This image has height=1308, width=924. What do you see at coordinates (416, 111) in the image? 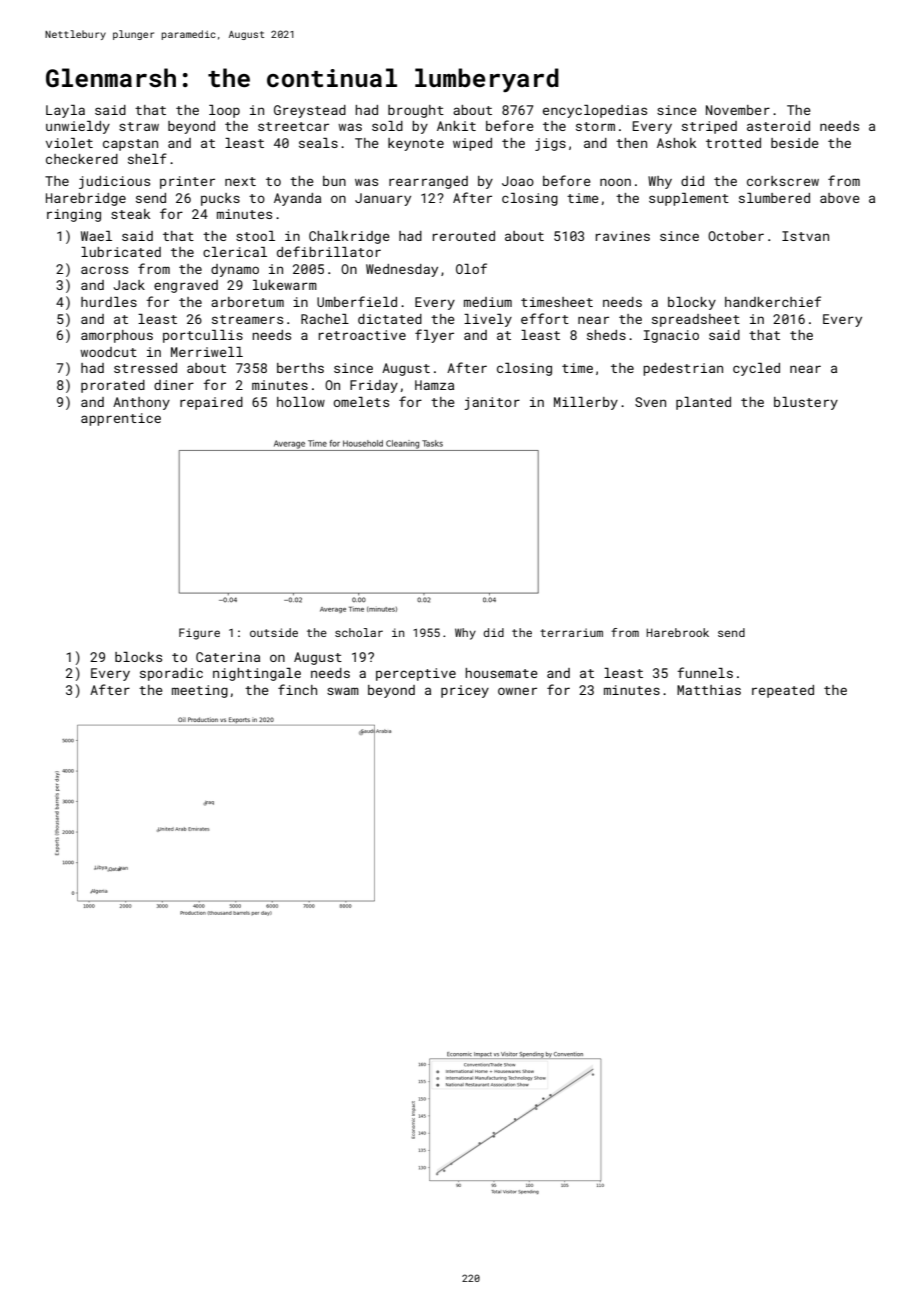
I see `brought` at bounding box center [416, 111].
